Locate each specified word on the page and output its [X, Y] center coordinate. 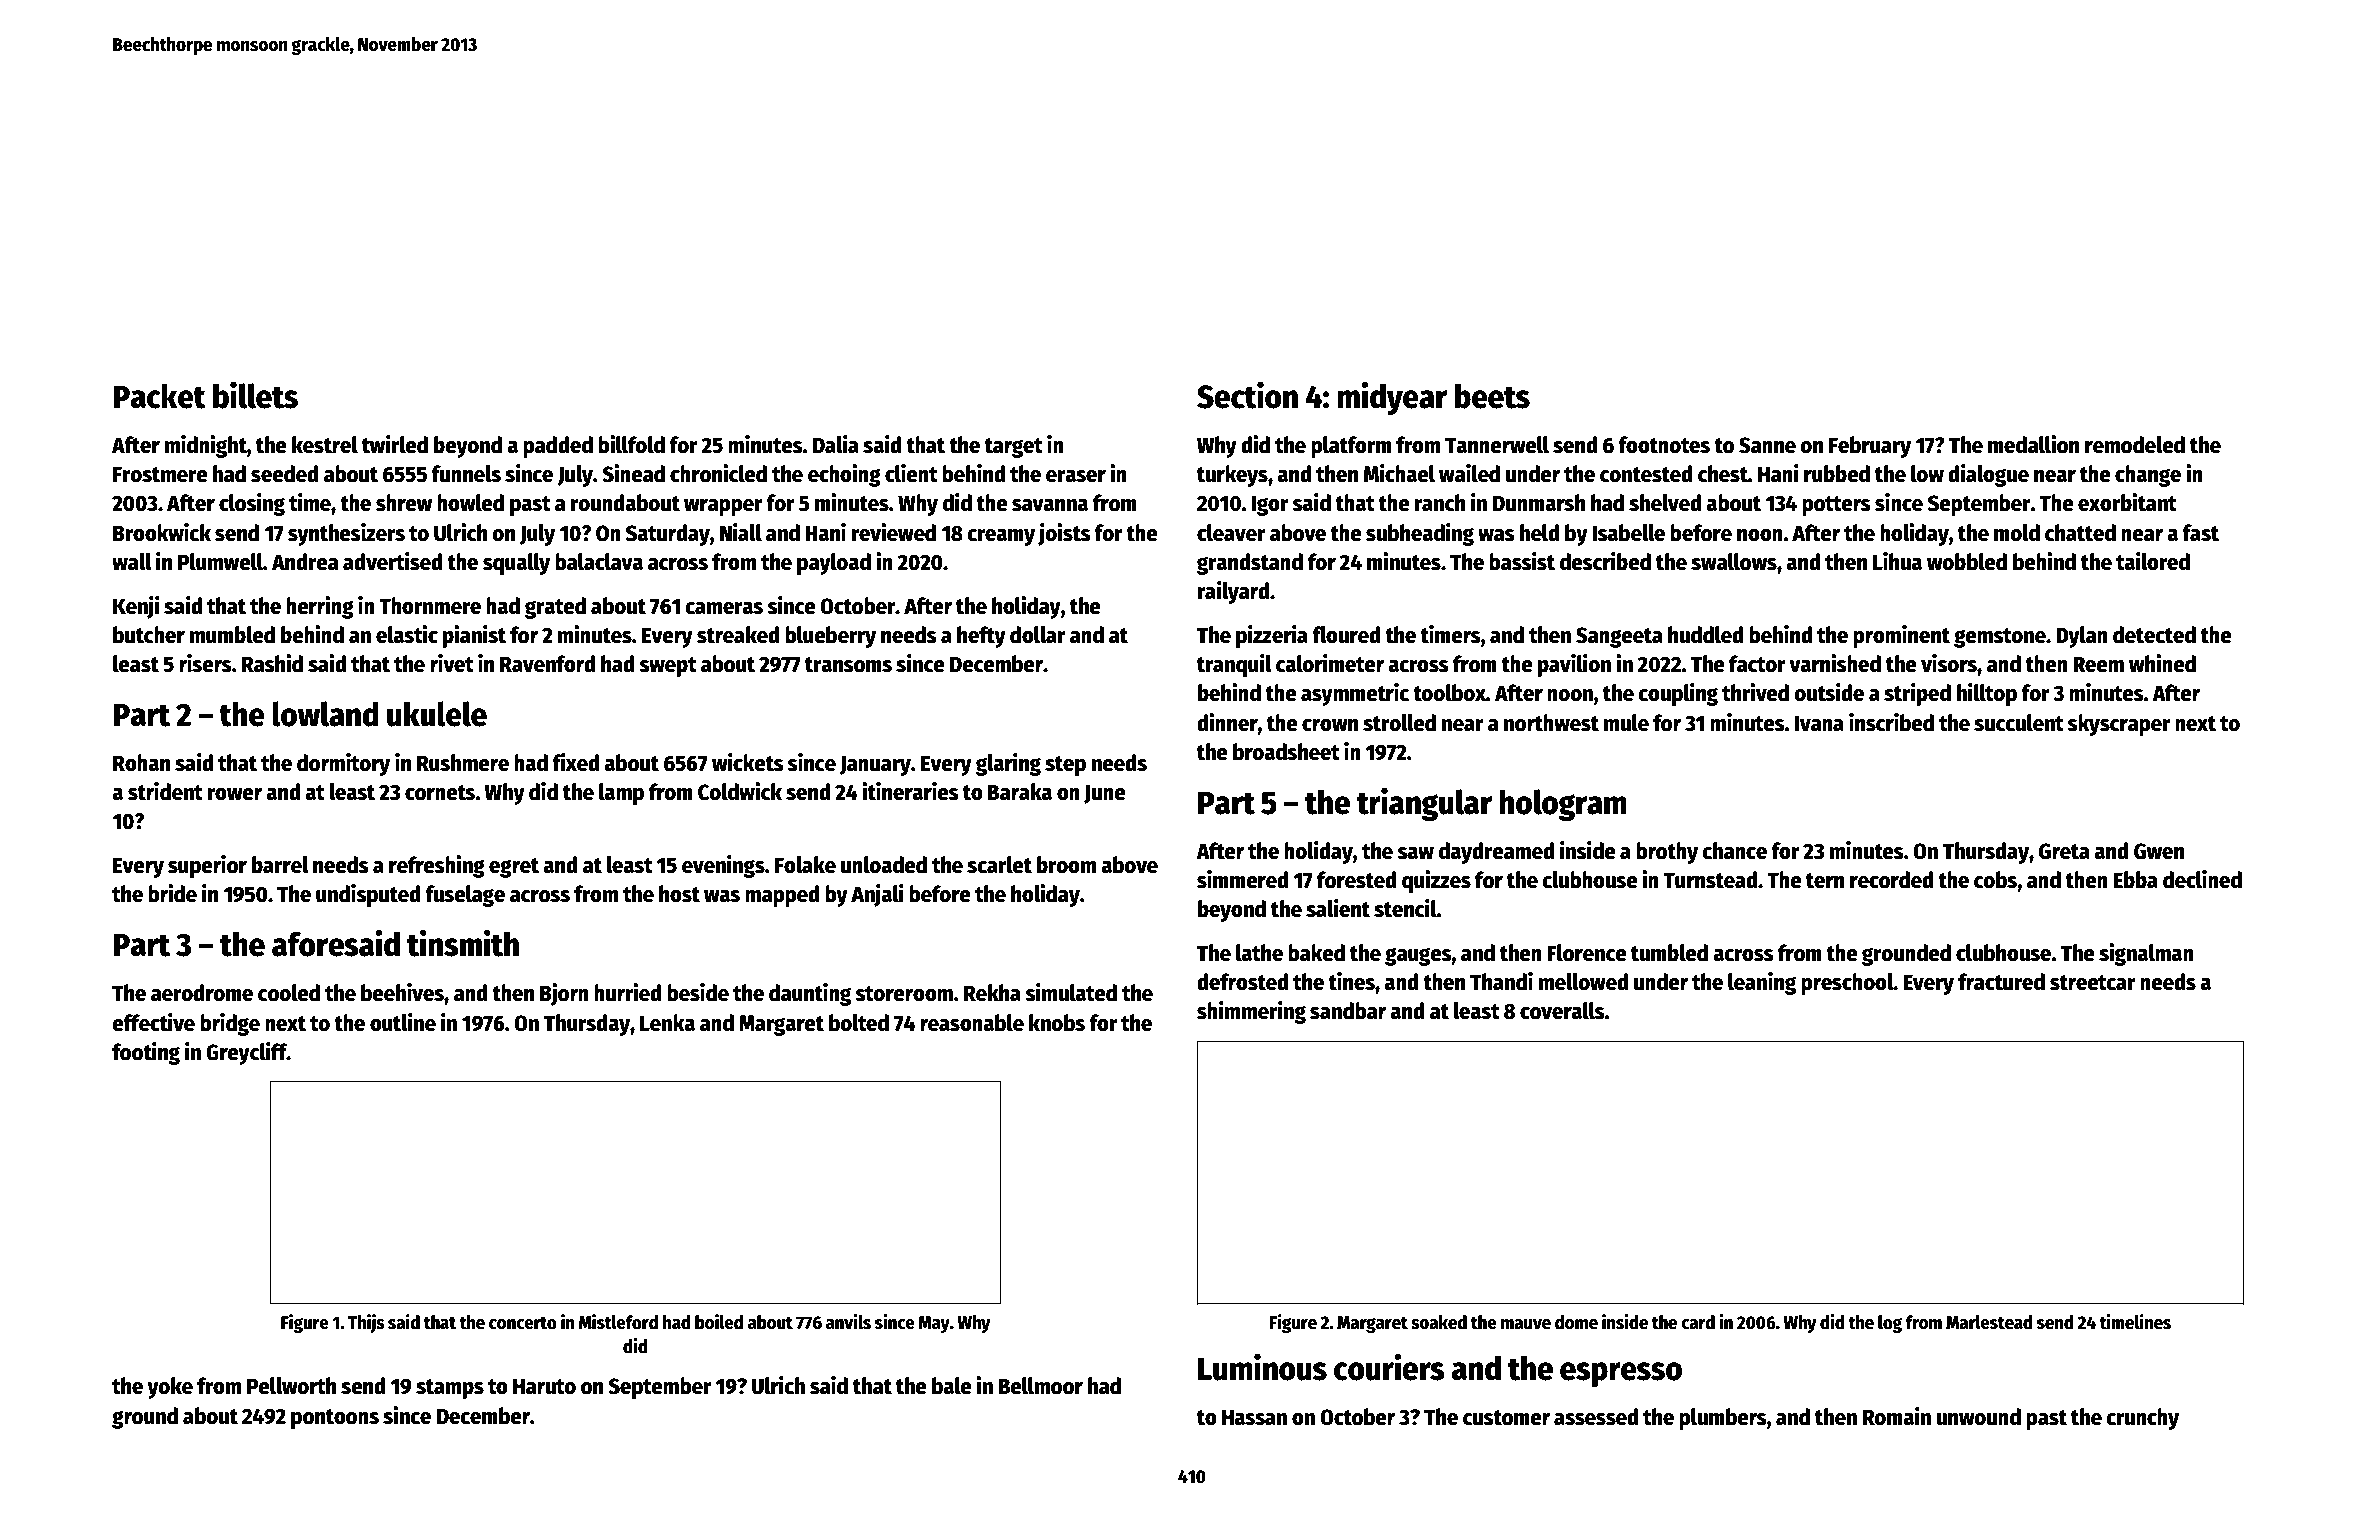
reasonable [972, 1023]
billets [255, 395]
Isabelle [1628, 533]
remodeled [2135, 445]
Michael [1399, 473]
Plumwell [220, 562]
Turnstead [1710, 880]
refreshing [437, 866]
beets [1492, 396]
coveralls [1562, 1011]
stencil [1405, 908]
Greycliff [246, 1053]
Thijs [366, 1323]
